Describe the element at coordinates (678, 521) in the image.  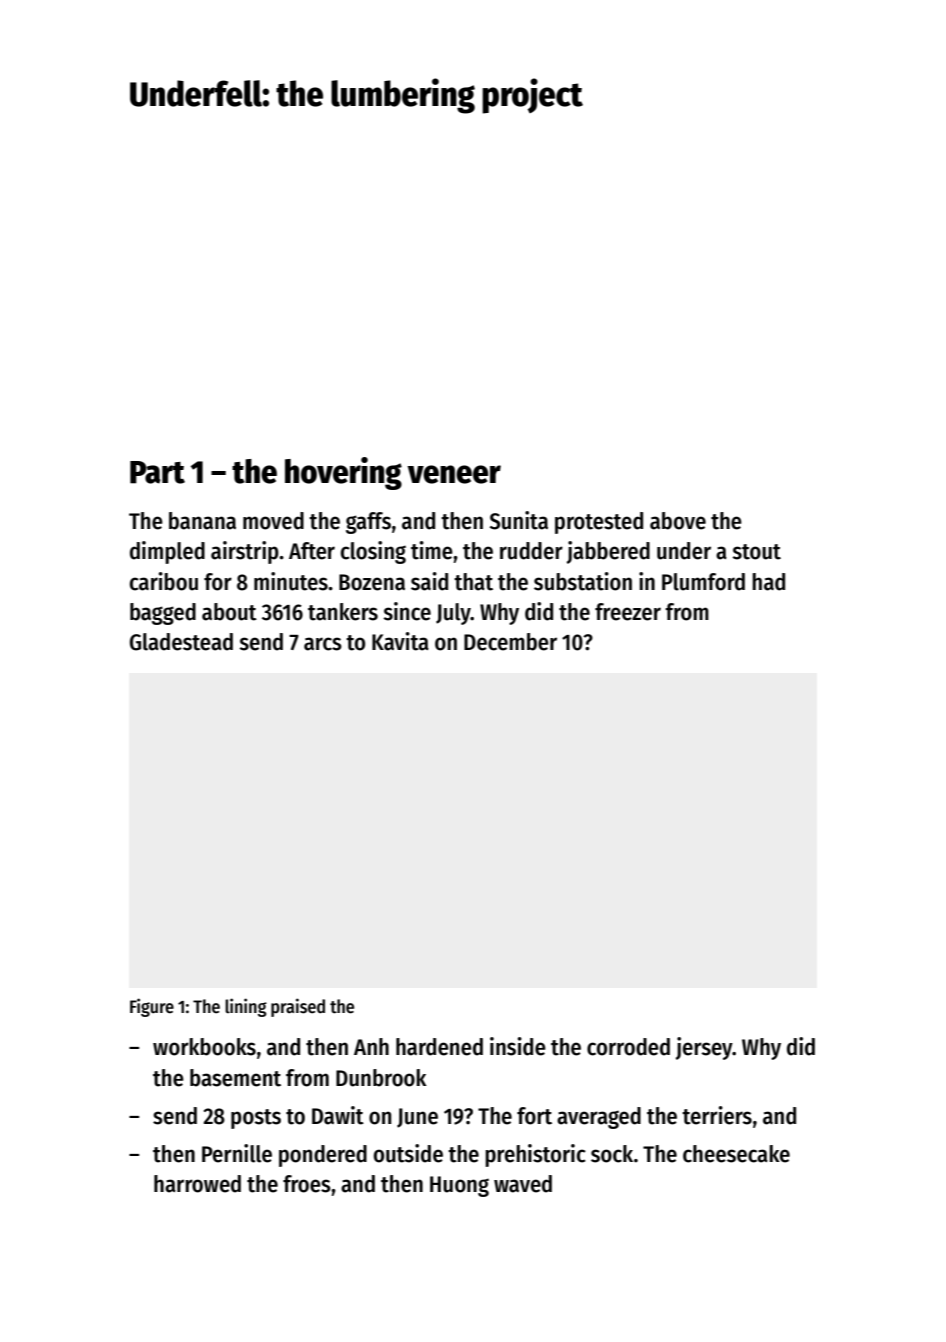
I see `above` at that location.
